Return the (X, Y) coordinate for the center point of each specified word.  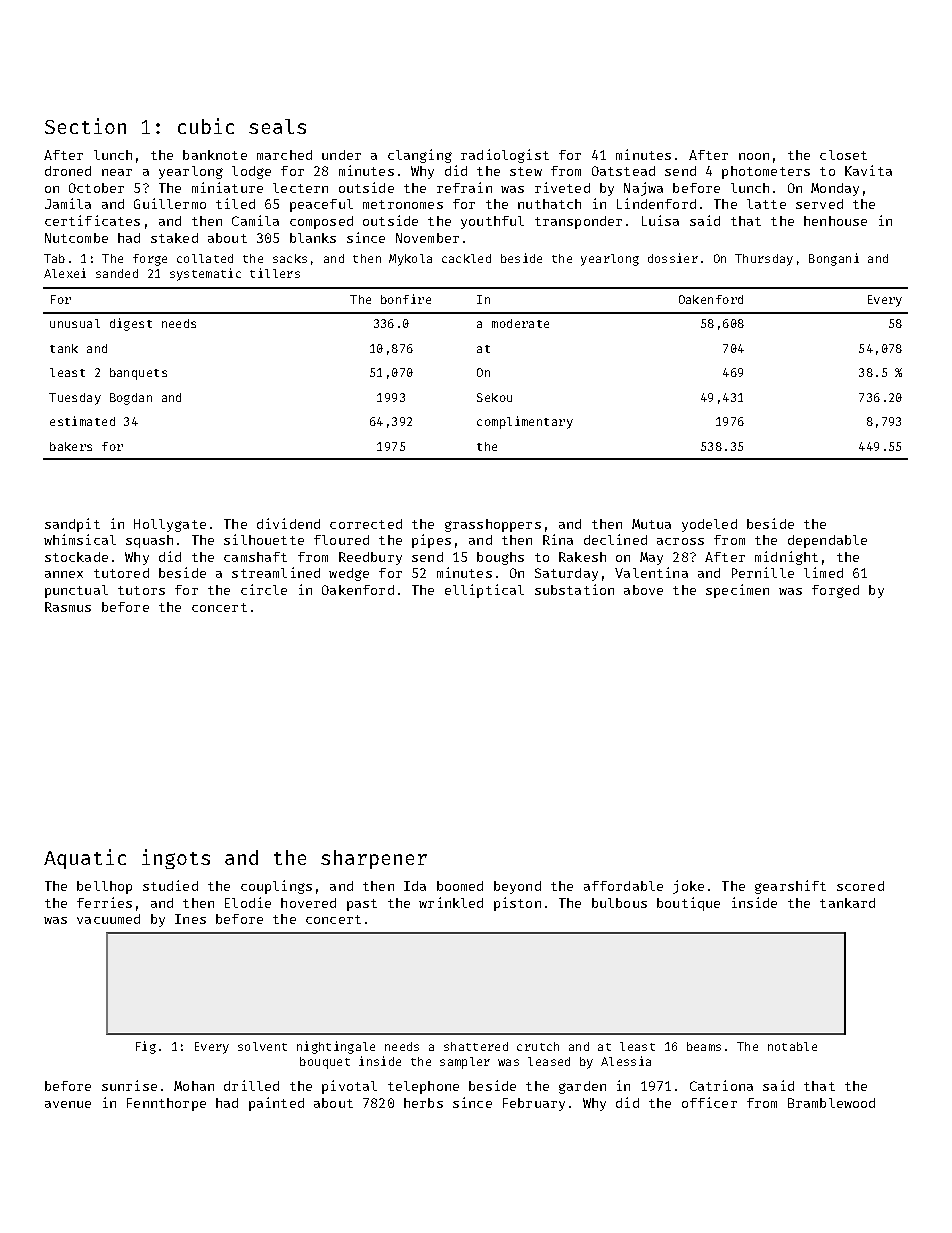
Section (85, 126)
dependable (827, 541)
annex (64, 574)
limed (823, 572)
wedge (349, 574)
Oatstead (623, 171)
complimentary (525, 422)
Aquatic (85, 859)
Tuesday (75, 399)
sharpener (374, 859)
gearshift (790, 887)
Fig (146, 1047)
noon (754, 156)
